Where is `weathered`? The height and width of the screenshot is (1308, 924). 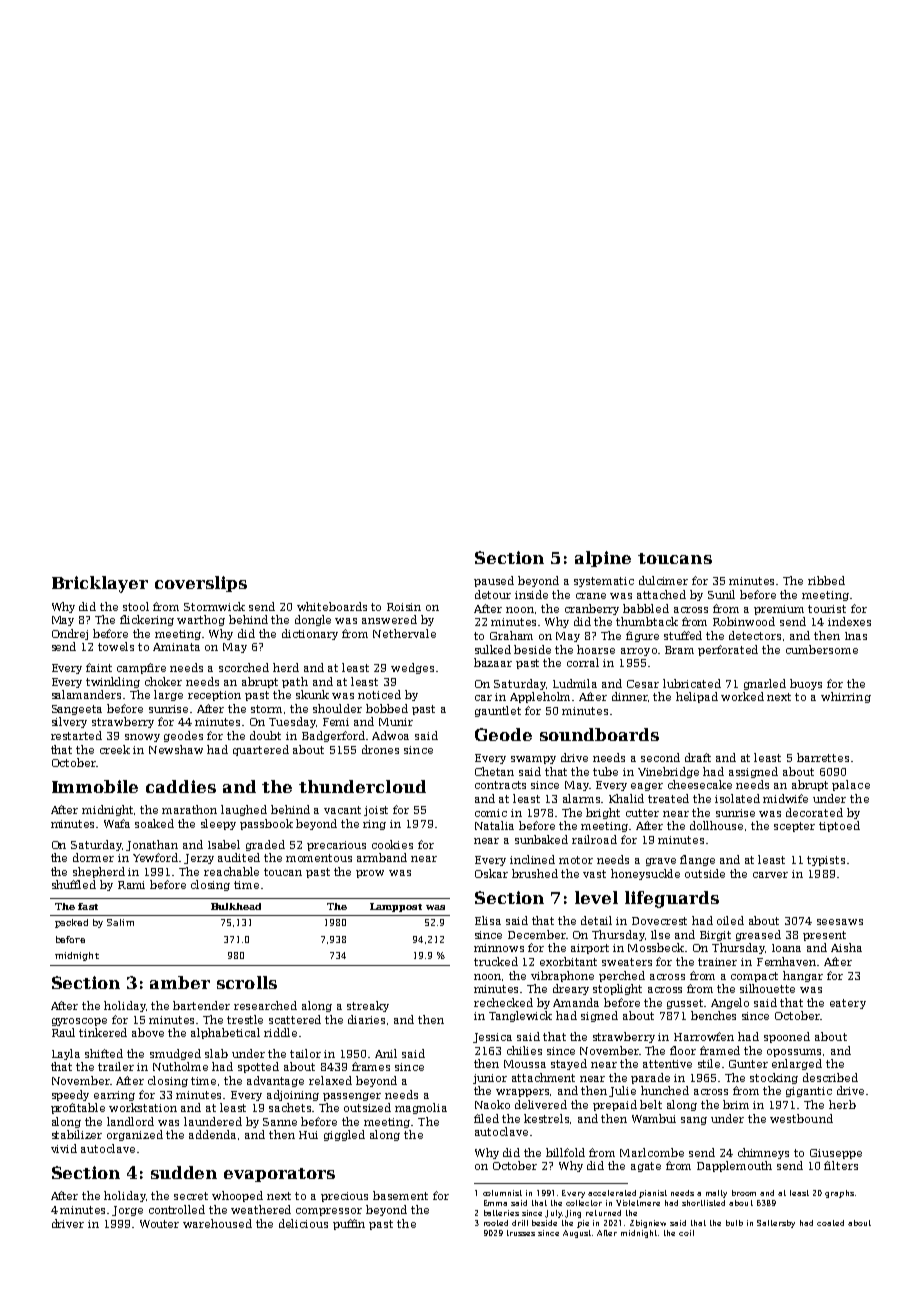
weathered is located at coordinates (261, 1209).
